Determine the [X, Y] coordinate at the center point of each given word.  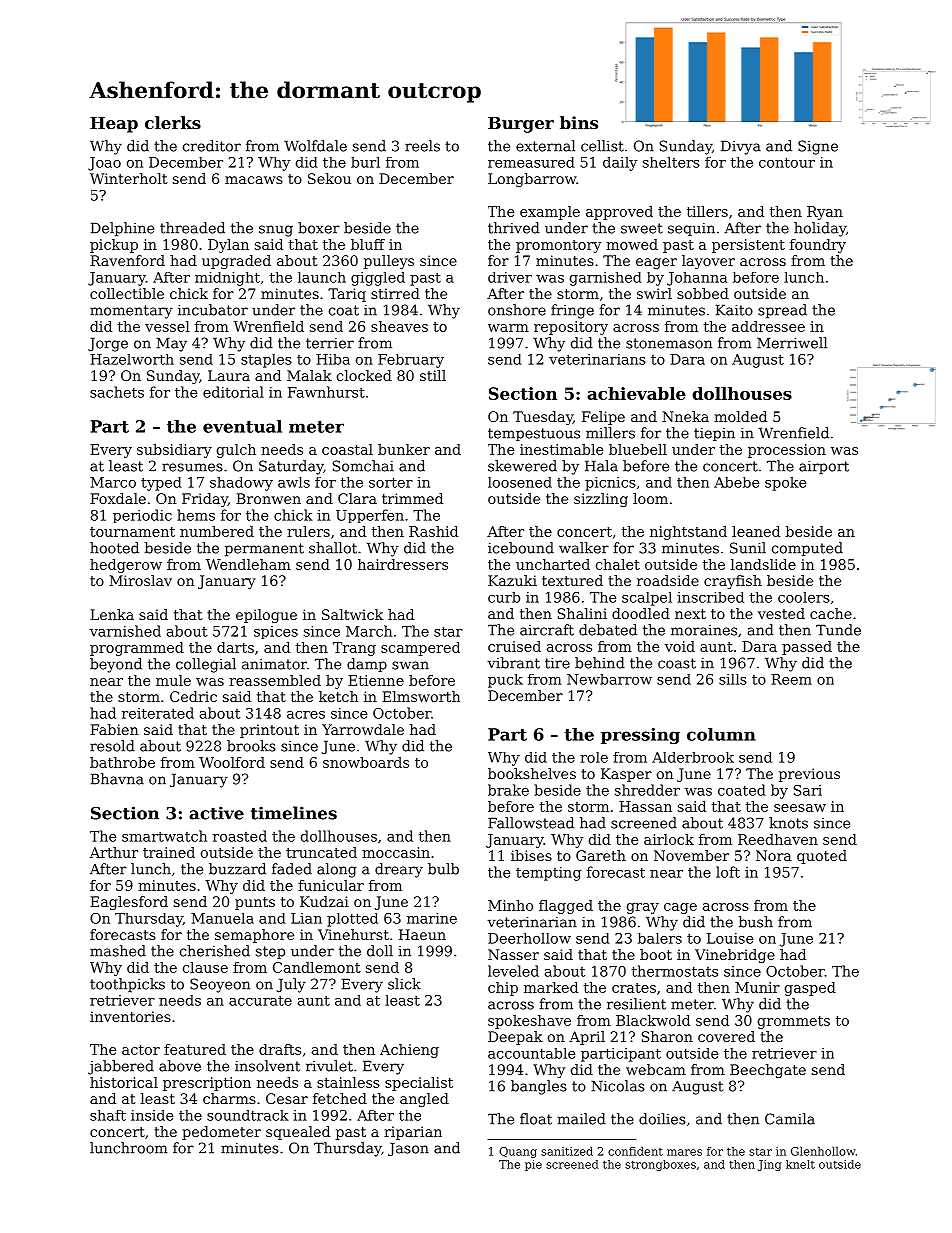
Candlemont [317, 967]
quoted [822, 857]
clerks [173, 122]
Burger [521, 125]
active [216, 813]
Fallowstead [531, 823]
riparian [413, 1133]
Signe [818, 147]
